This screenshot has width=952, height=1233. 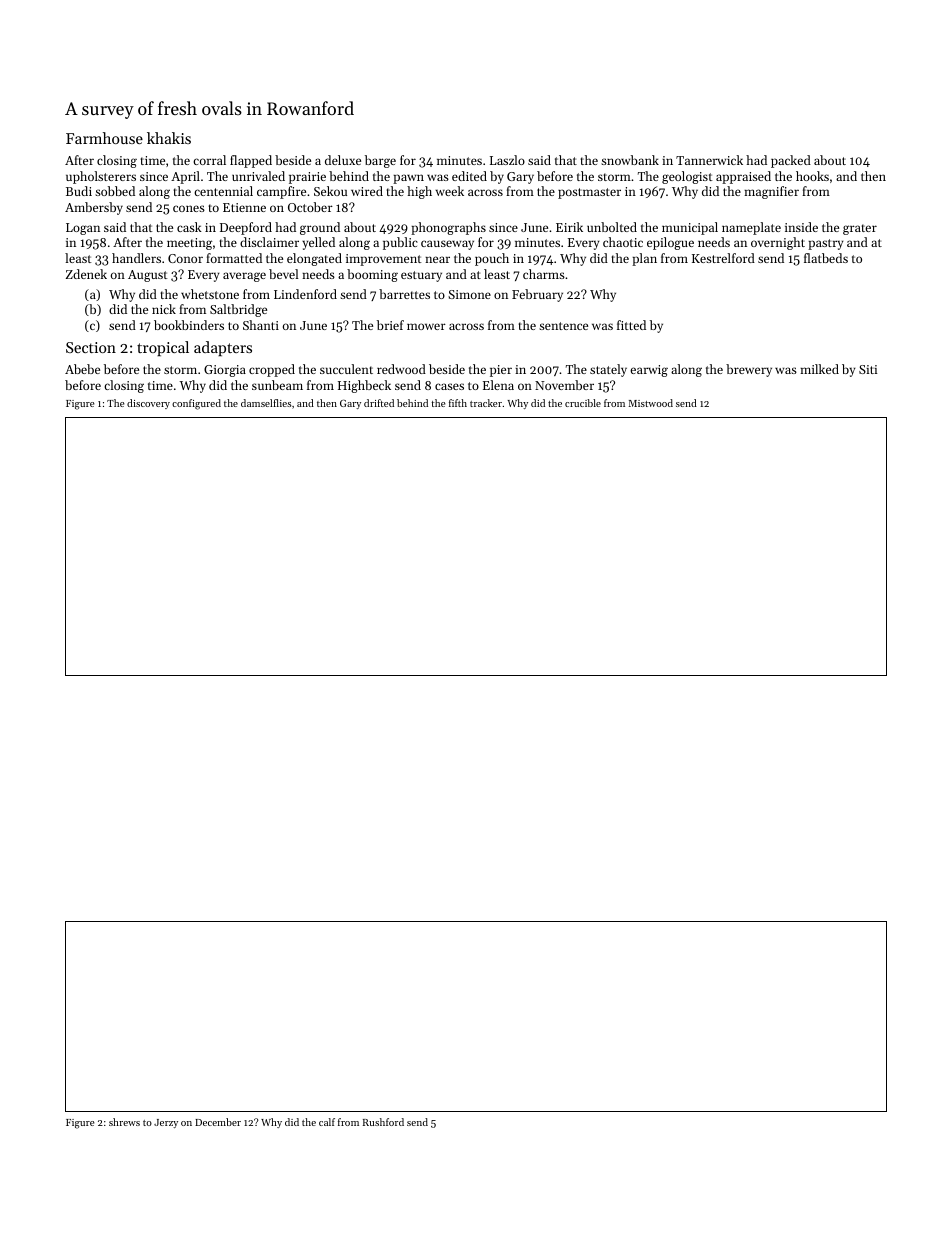 I want to click on calf, so click(x=327, y=1122).
